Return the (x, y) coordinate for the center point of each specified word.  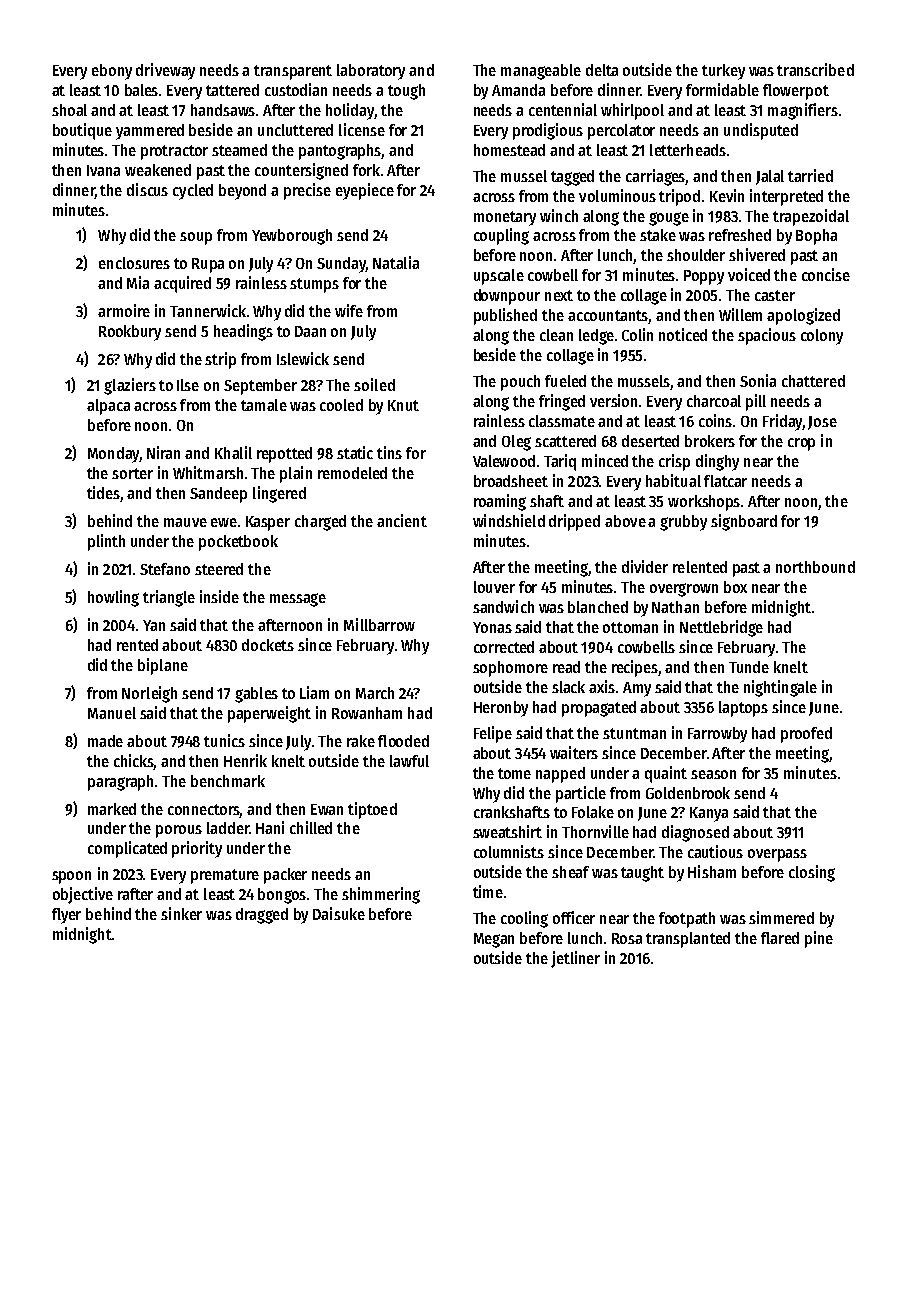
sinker (181, 913)
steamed (239, 150)
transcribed (815, 69)
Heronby (501, 709)
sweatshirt (507, 831)
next (559, 295)
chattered (813, 381)
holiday (350, 111)
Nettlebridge (721, 628)
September (260, 387)
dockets (268, 645)
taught (642, 874)
